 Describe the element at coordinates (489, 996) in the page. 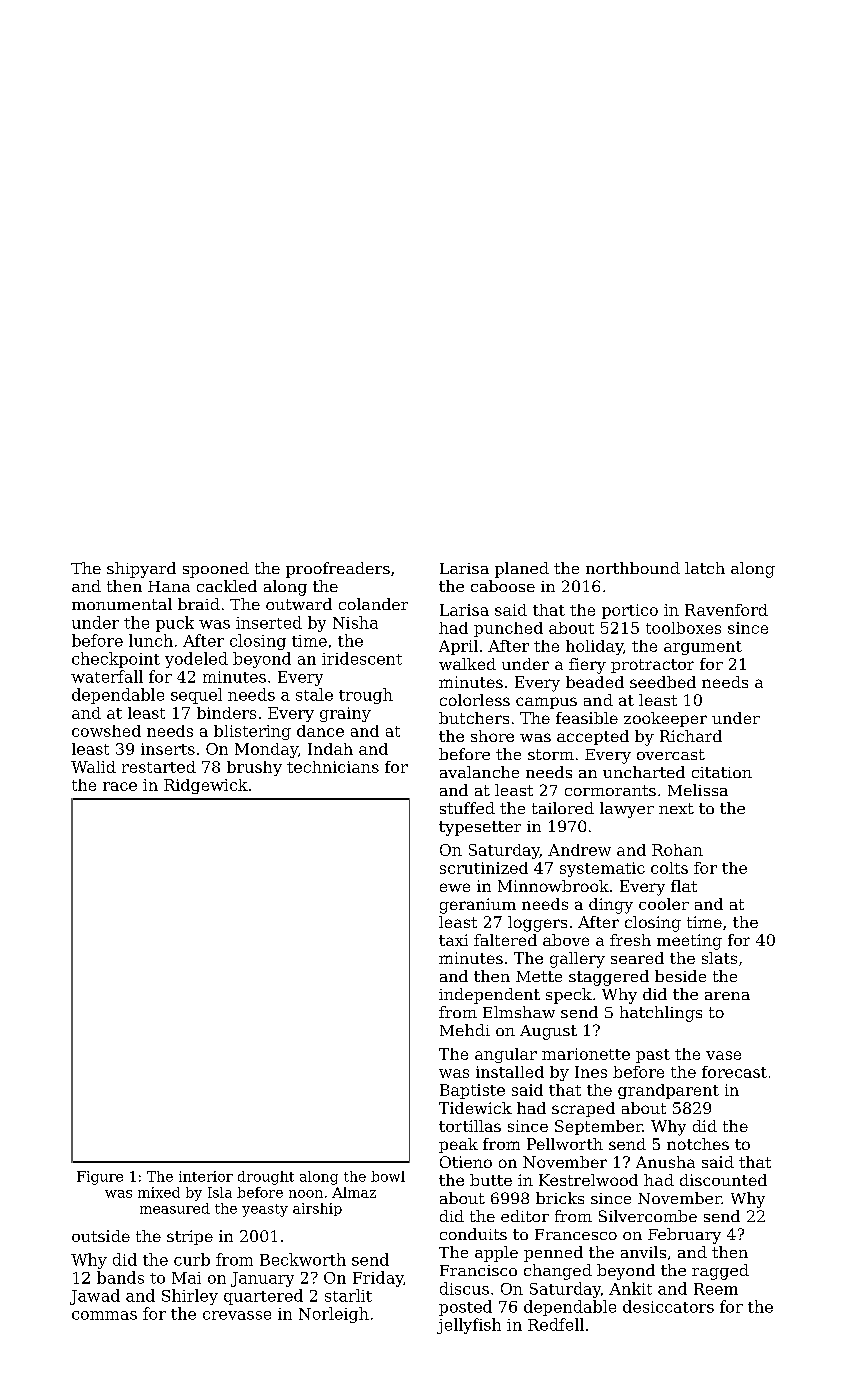

I see `independent` at that location.
